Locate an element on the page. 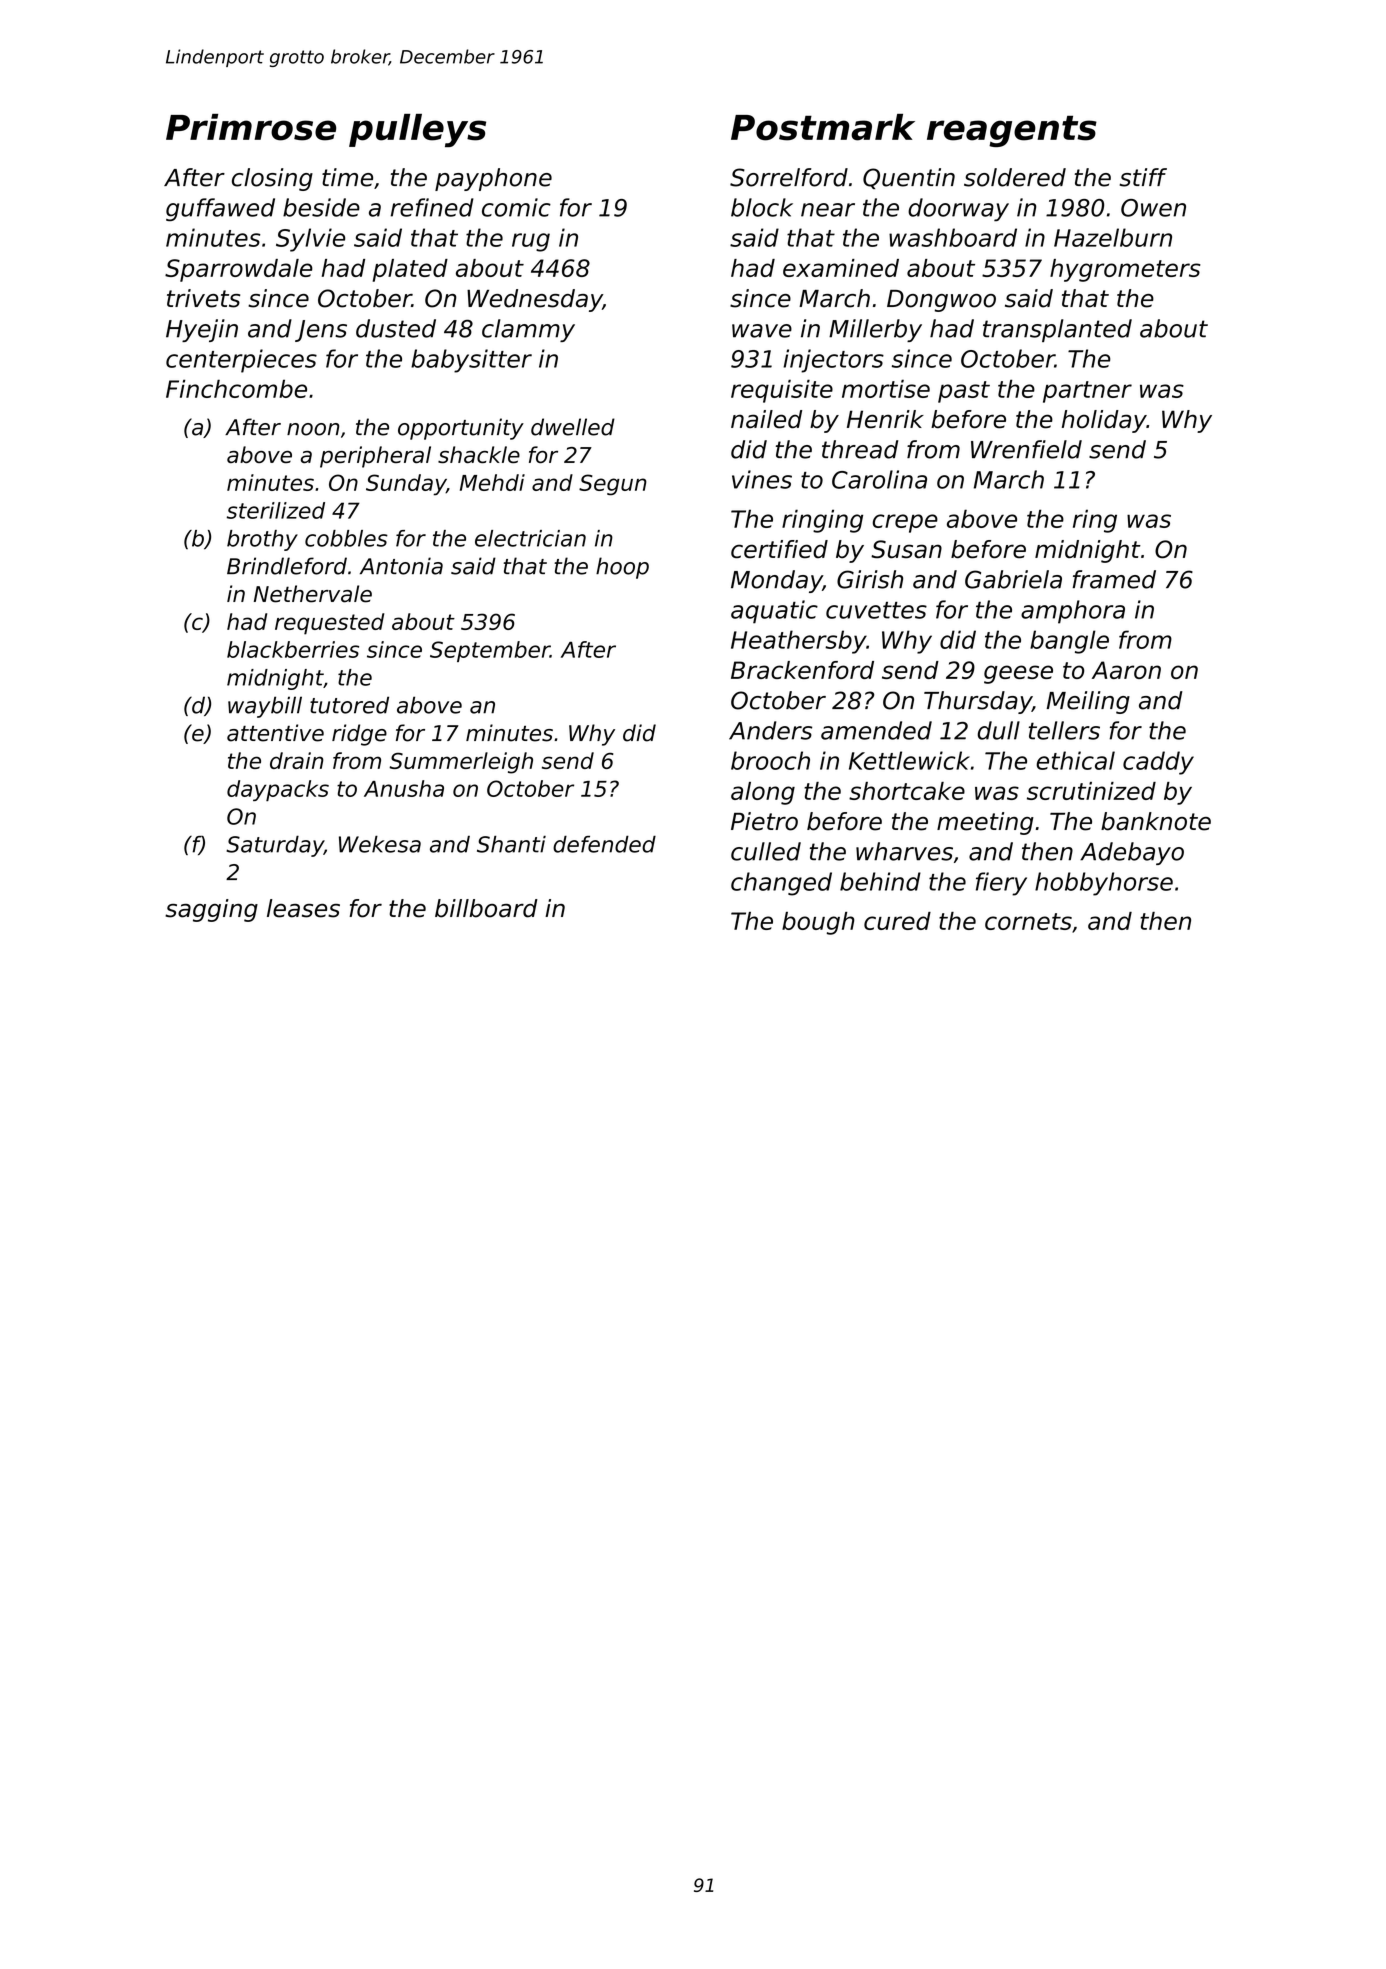 The width and height of the page is (1386, 1969). time is located at coordinates (347, 177).
